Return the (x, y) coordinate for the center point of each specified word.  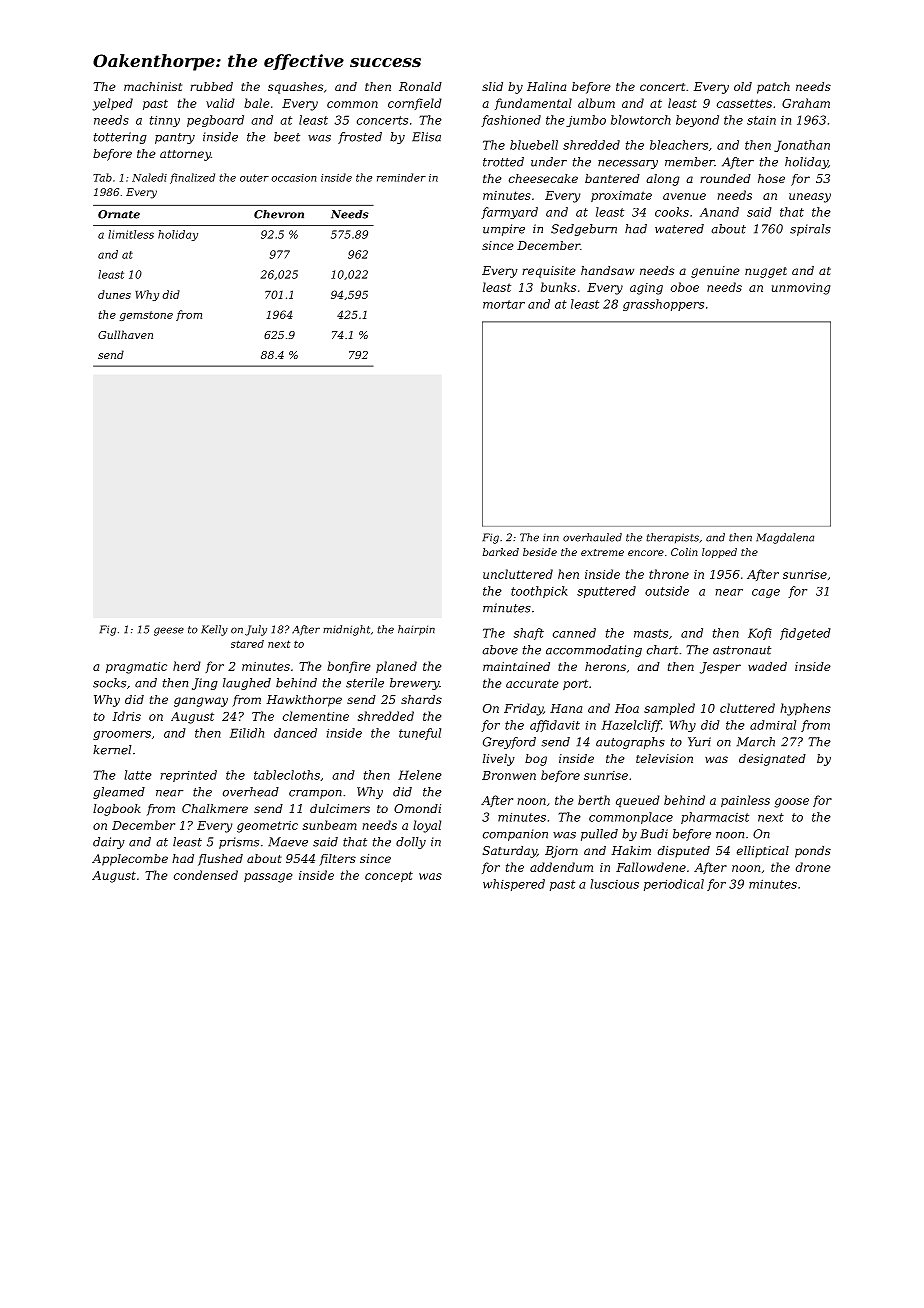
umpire (504, 230)
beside (540, 552)
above (500, 650)
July (256, 630)
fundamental (533, 104)
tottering (120, 138)
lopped (719, 553)
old (743, 86)
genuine (715, 272)
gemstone (146, 316)
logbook (117, 810)
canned (574, 633)
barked (501, 552)
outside (667, 591)
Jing (205, 684)
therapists (672, 538)
